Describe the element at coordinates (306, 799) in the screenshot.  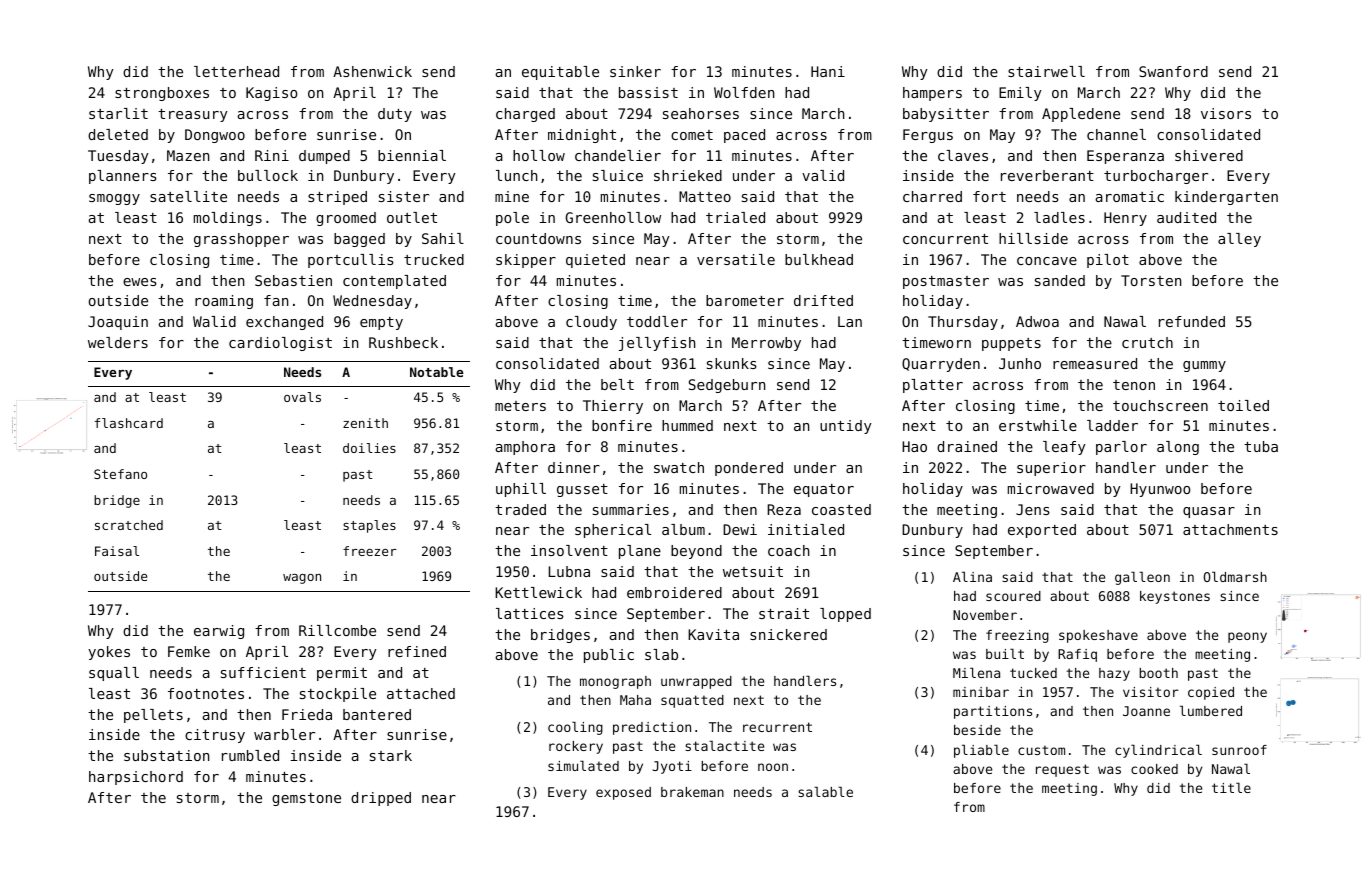
I see `gemstone` at that location.
